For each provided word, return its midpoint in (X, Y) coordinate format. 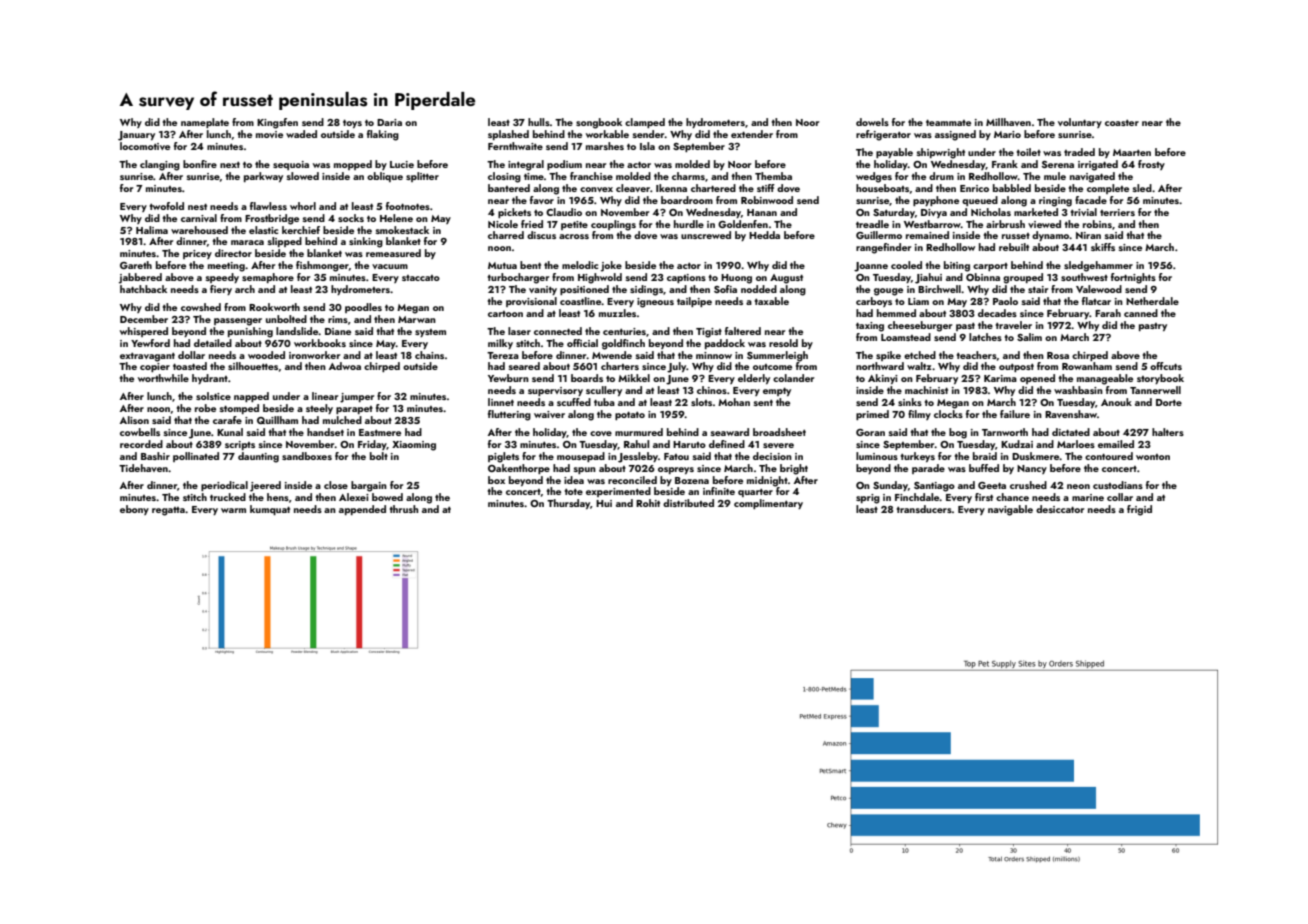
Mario (1007, 134)
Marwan (417, 319)
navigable (1010, 510)
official (582, 343)
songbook (599, 123)
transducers (924, 509)
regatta (168, 511)
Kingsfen (277, 123)
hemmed (896, 313)
